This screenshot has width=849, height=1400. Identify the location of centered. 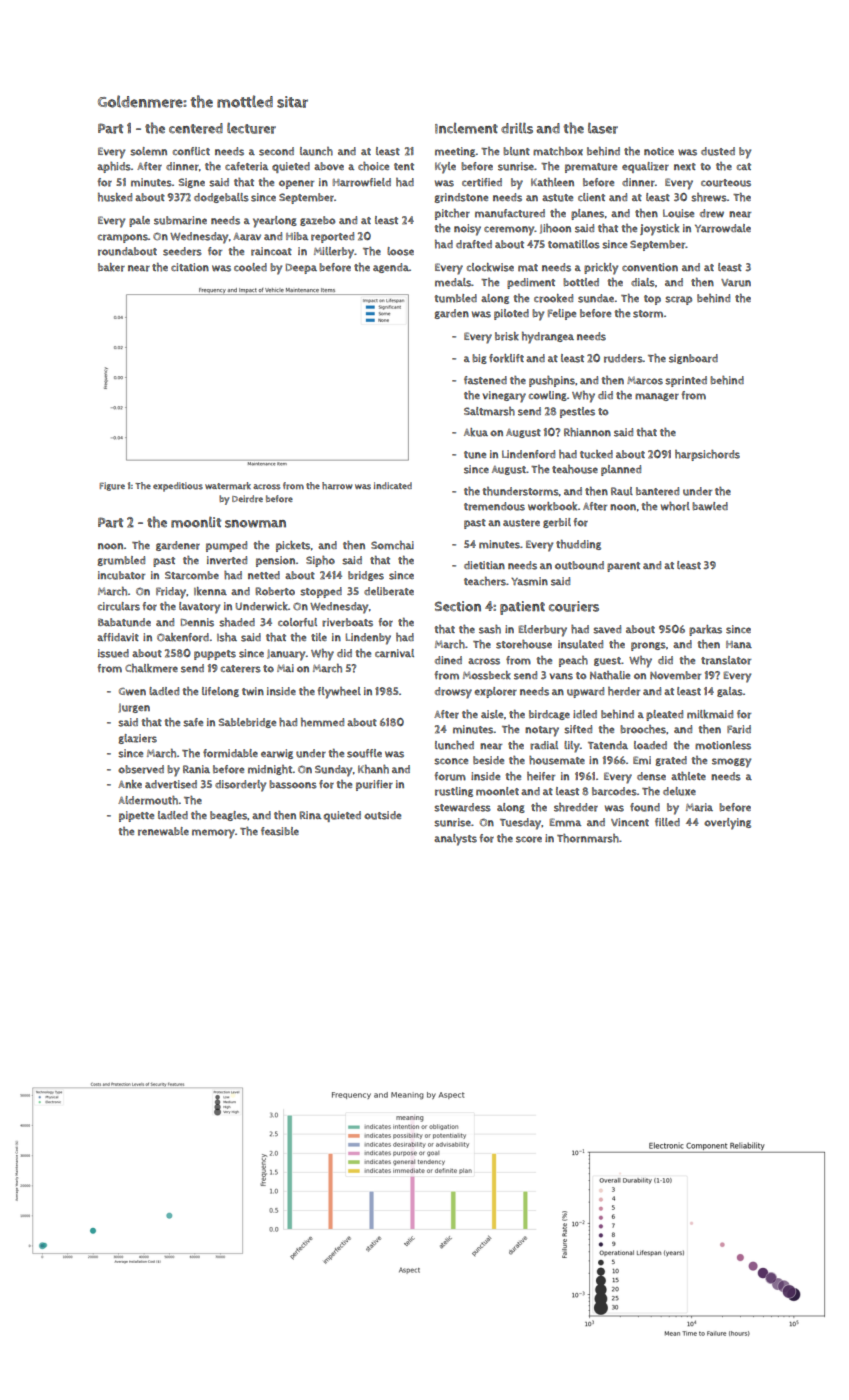
(196, 128).
